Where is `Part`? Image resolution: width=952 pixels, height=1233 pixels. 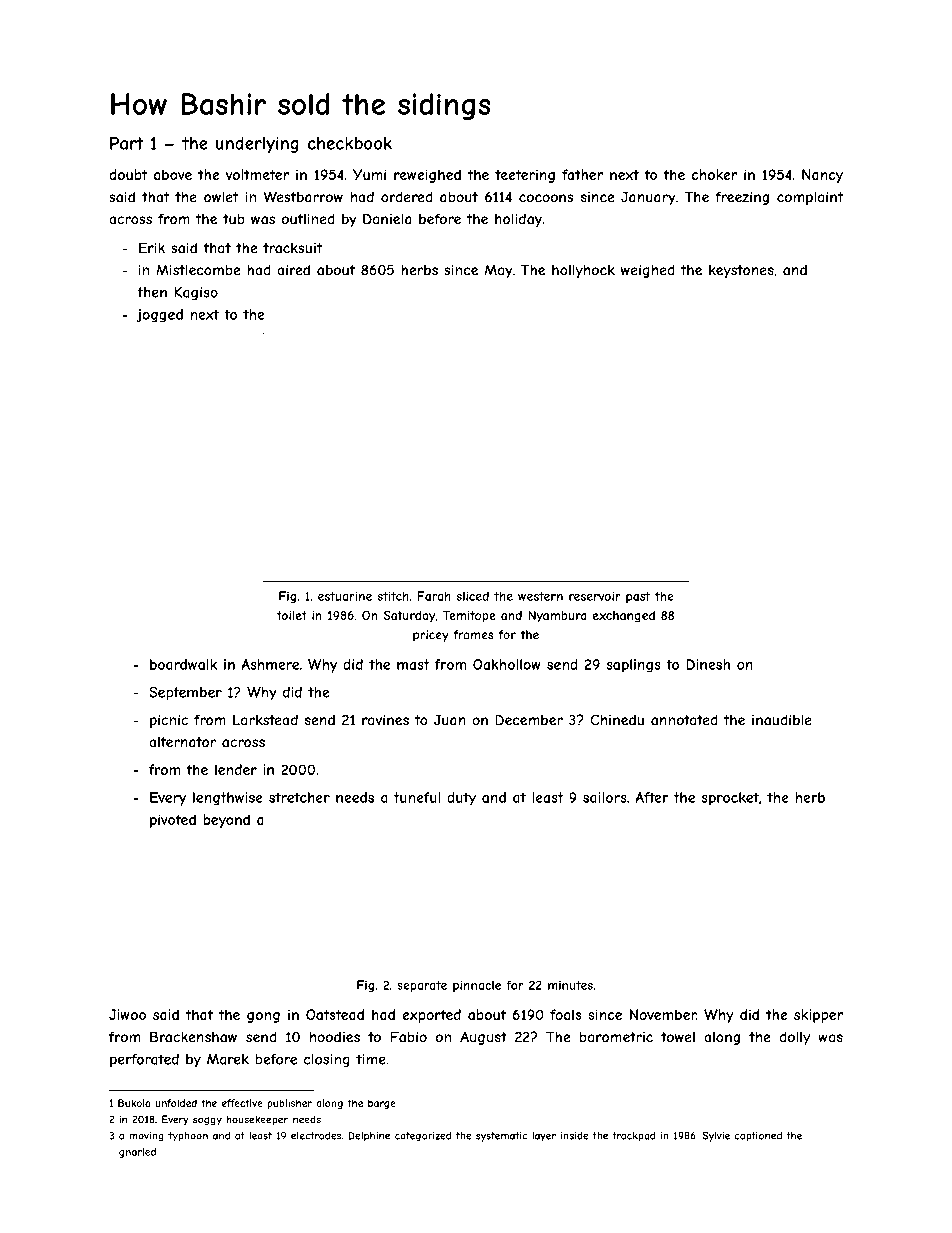 Part is located at coordinates (126, 143).
